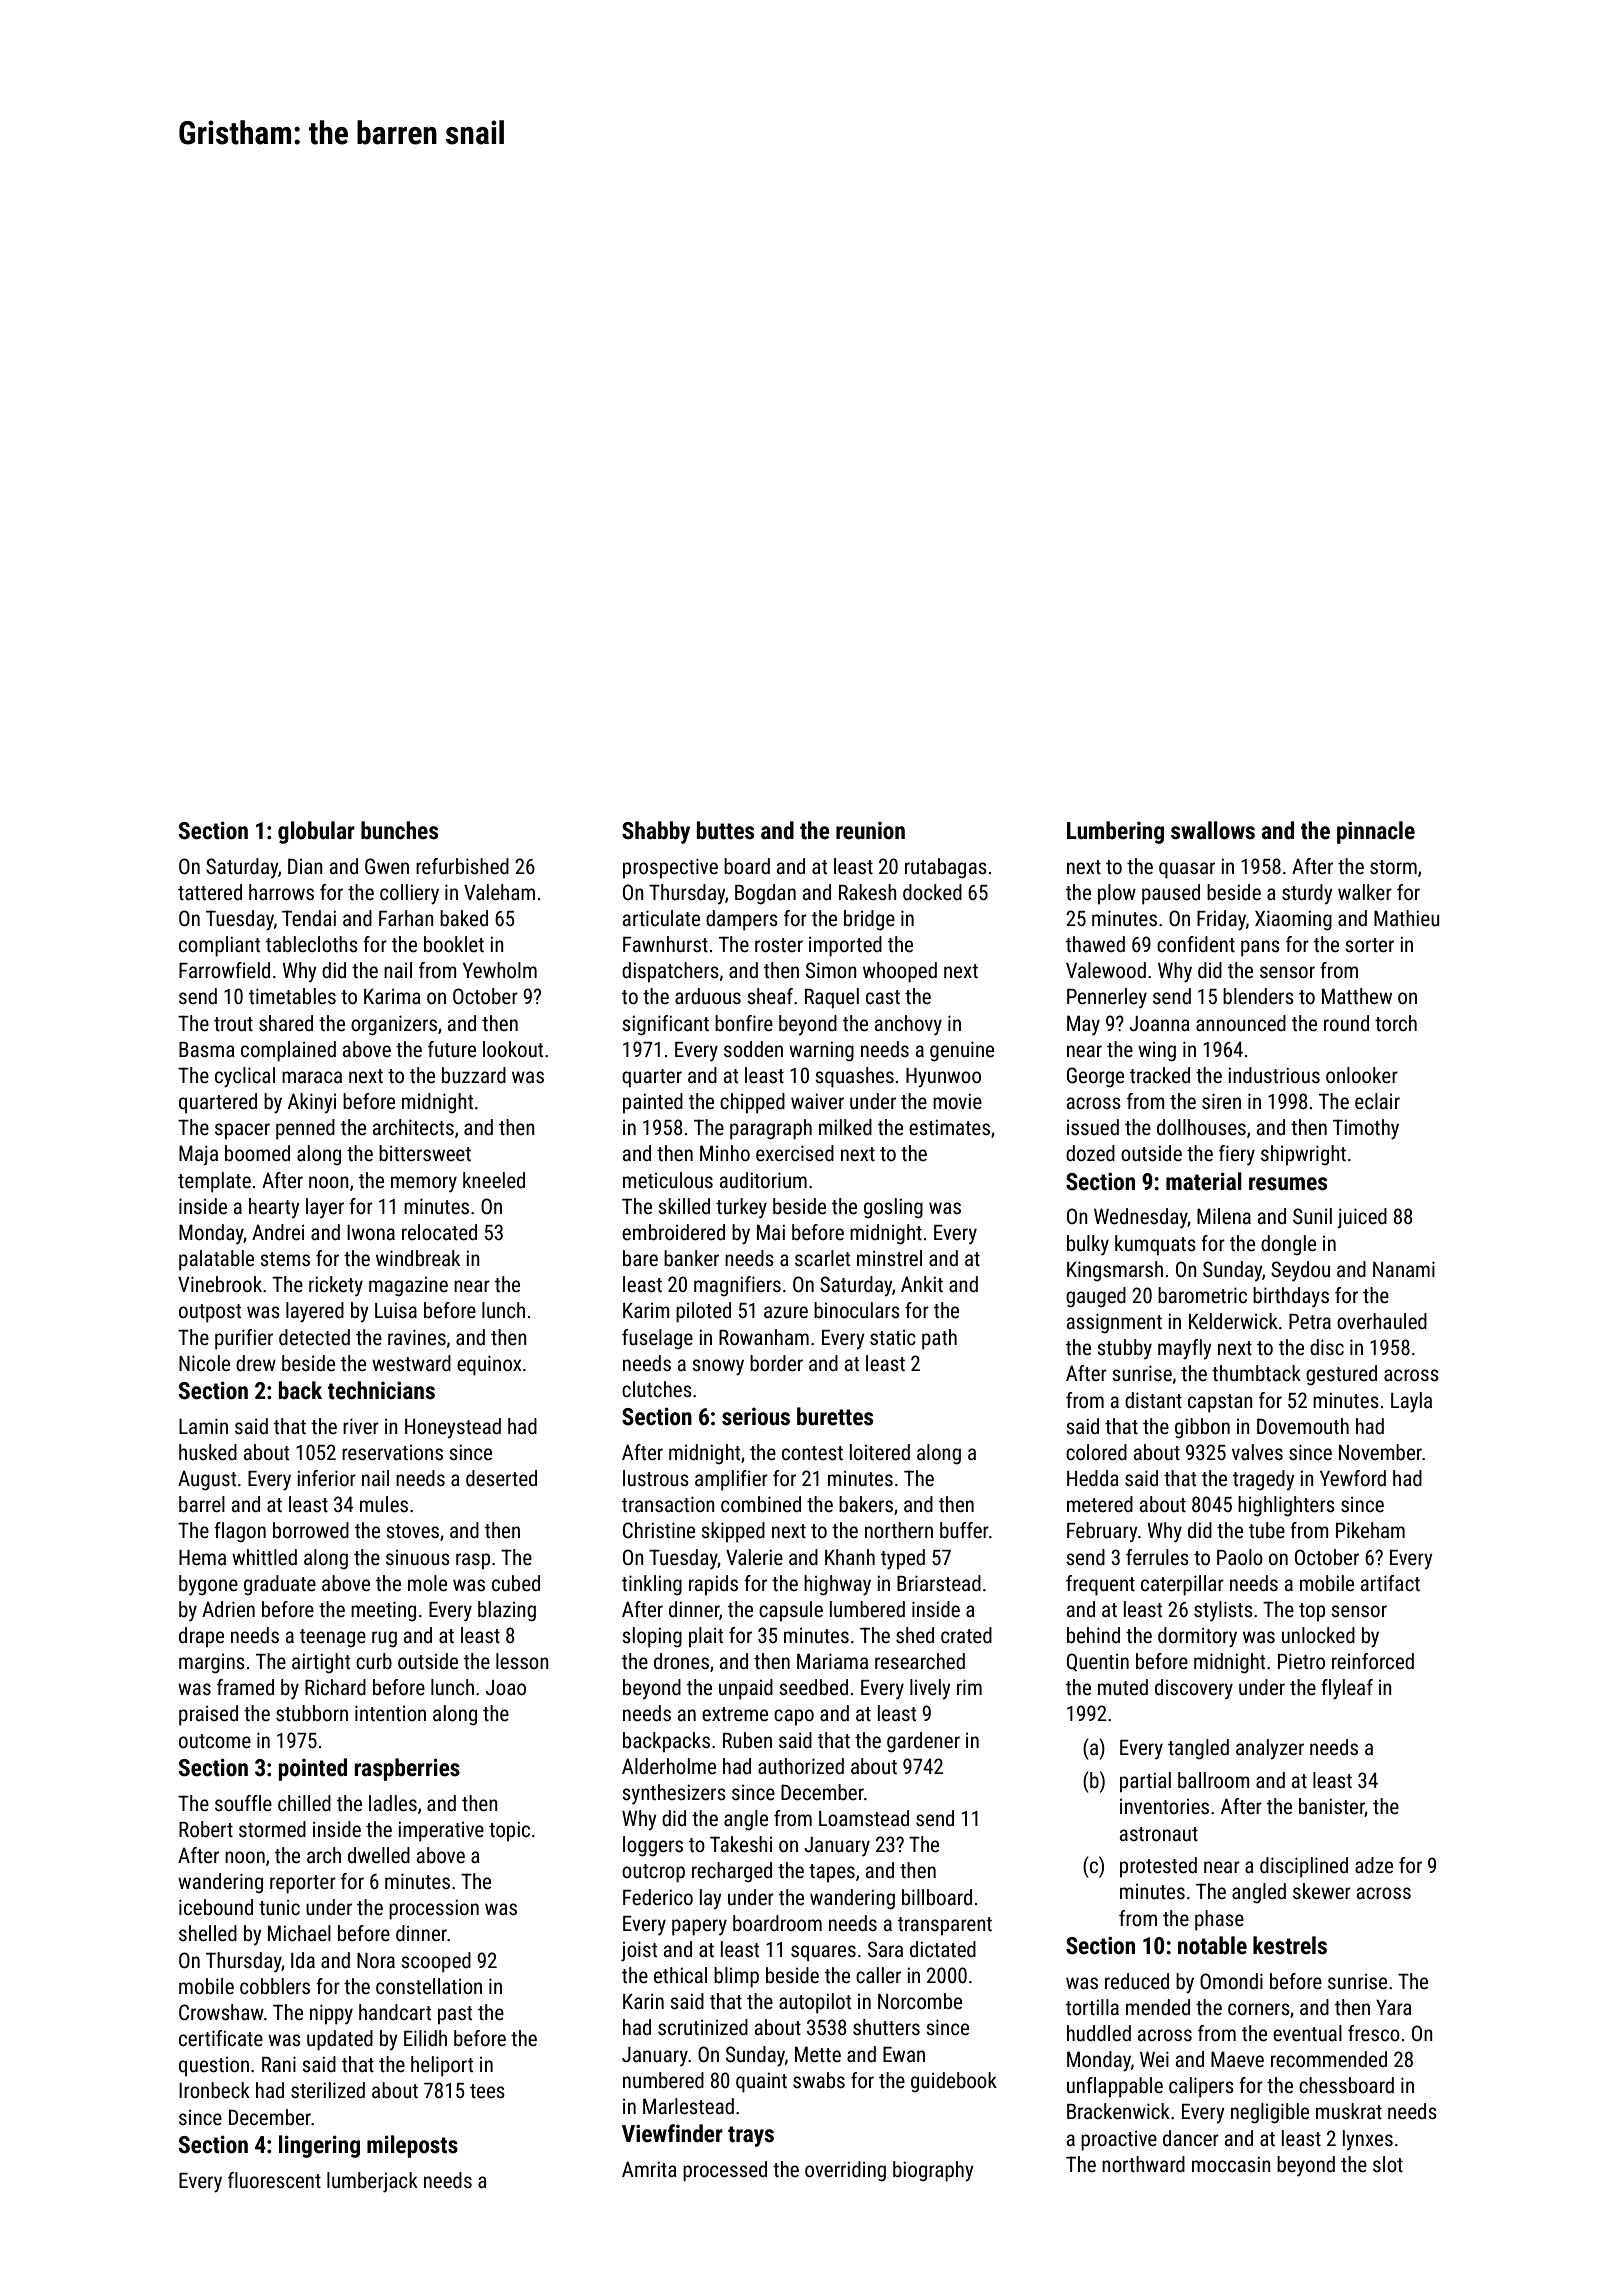 Image resolution: width=1620 pixels, height=2292 pixels. Describe the element at coordinates (399, 830) in the screenshot. I see `bunches` at that location.
